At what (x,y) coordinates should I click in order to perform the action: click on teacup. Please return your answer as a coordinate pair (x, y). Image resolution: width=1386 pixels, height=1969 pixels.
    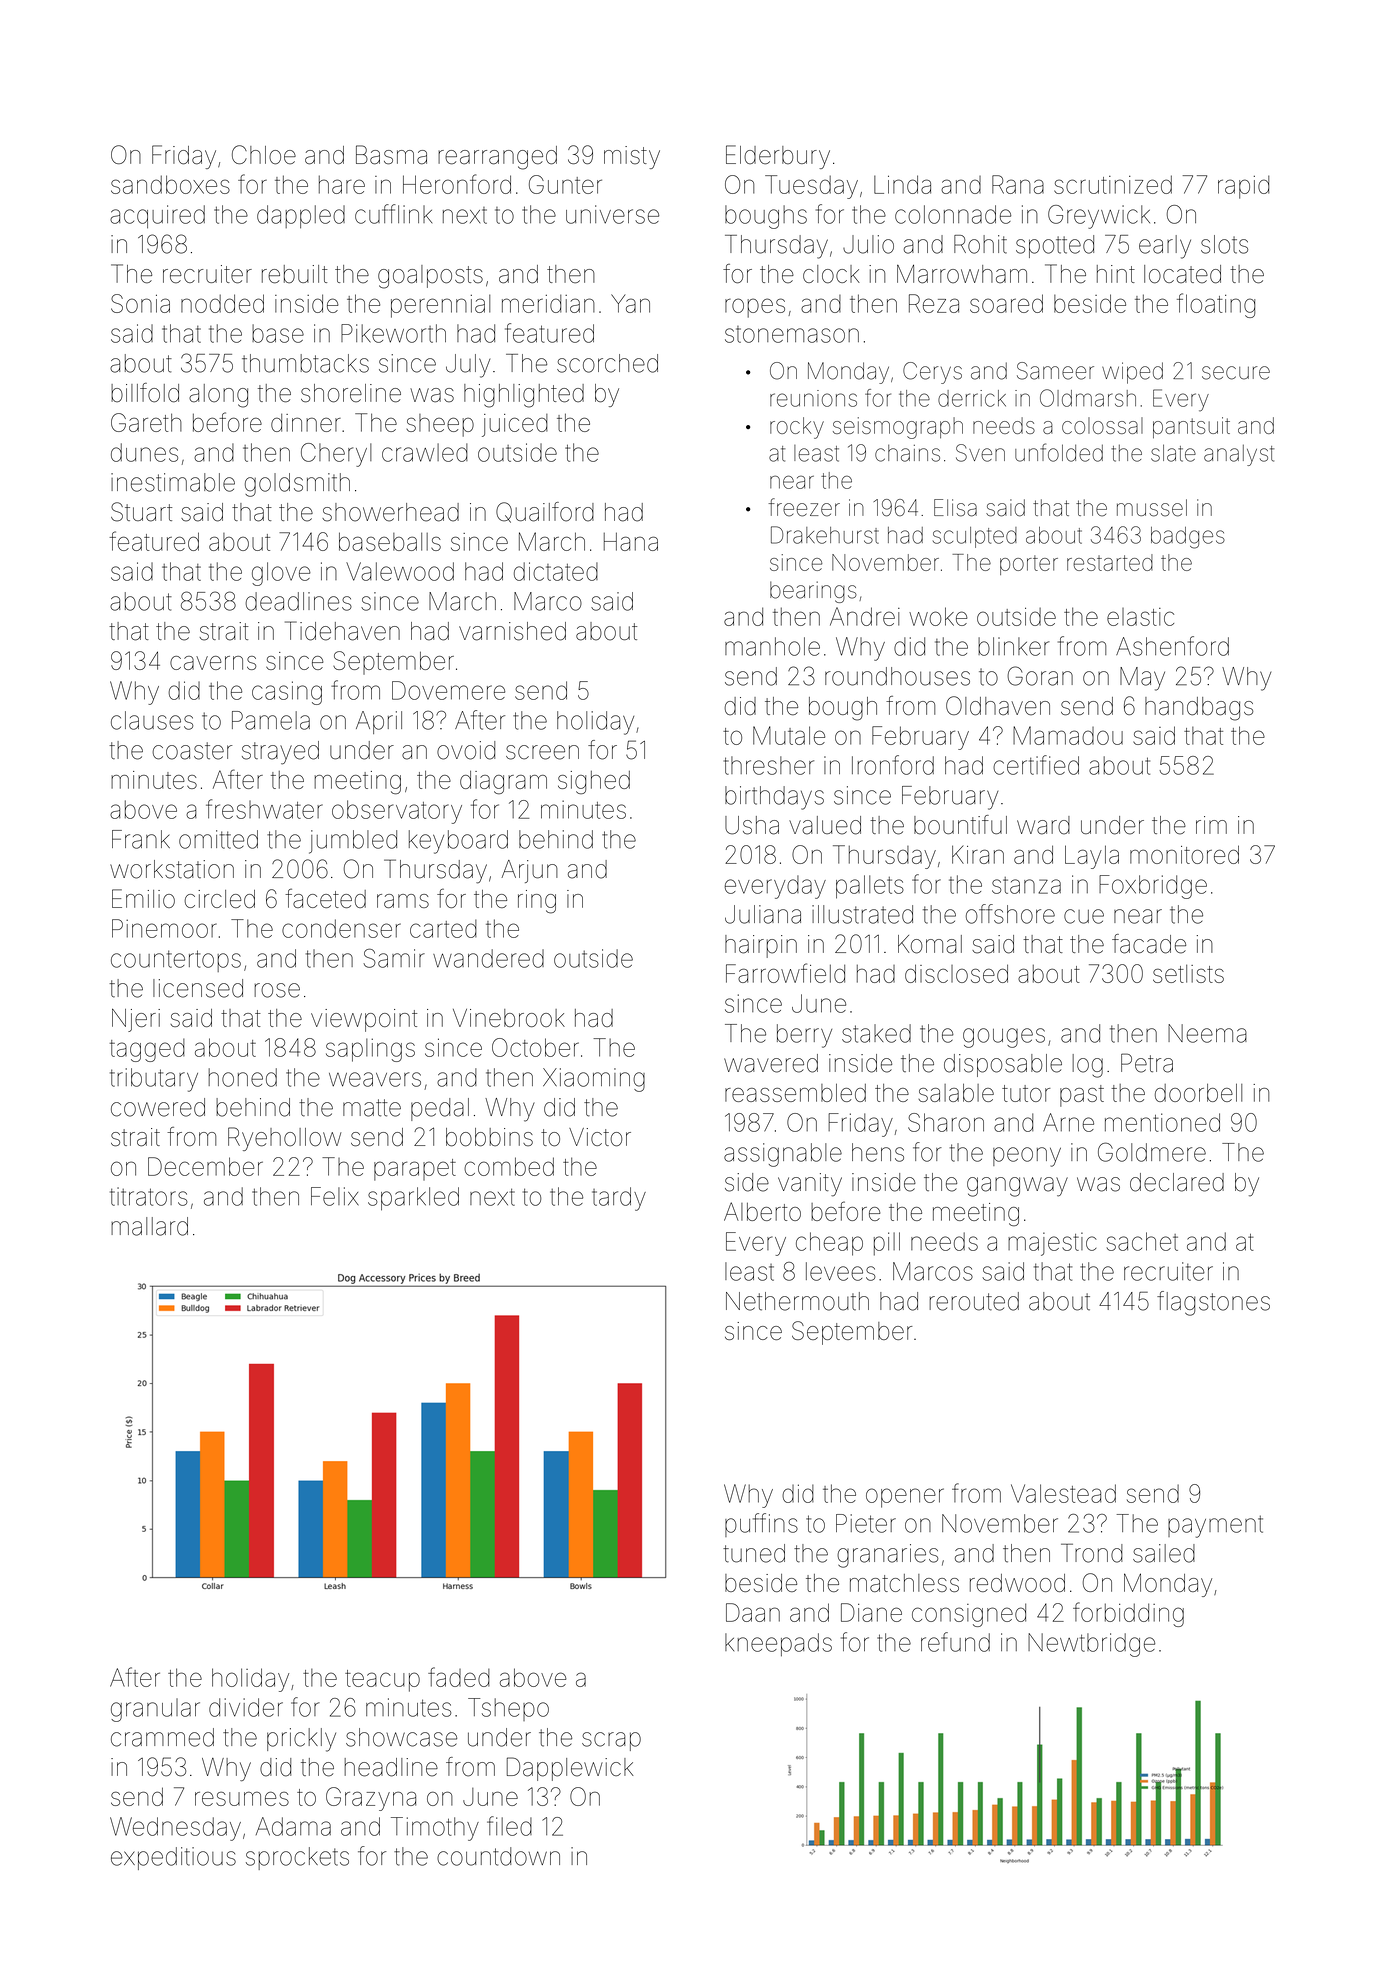
    Looking at the image, I should click on (382, 1681).
